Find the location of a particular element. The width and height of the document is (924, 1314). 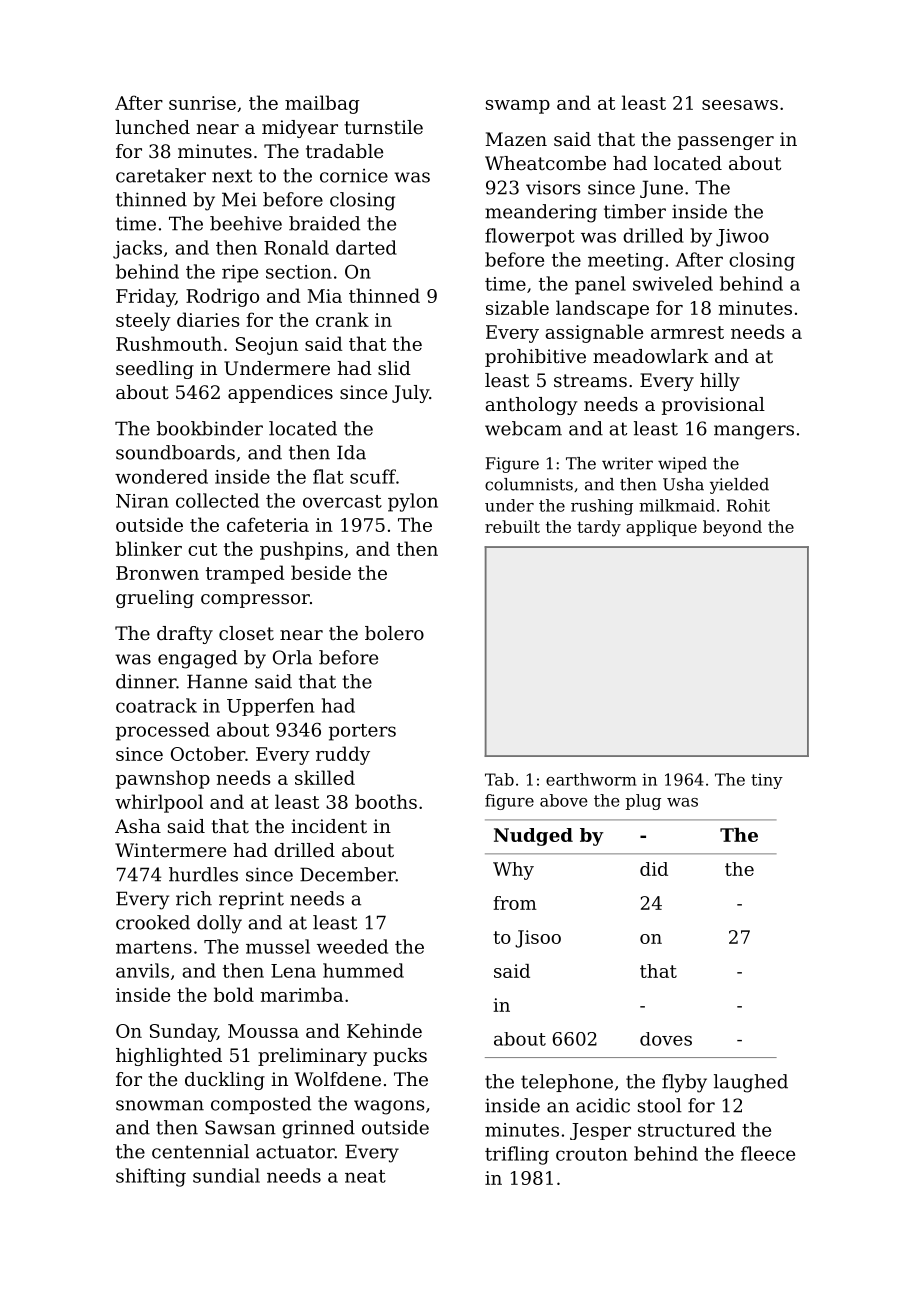

tiny is located at coordinates (767, 781).
